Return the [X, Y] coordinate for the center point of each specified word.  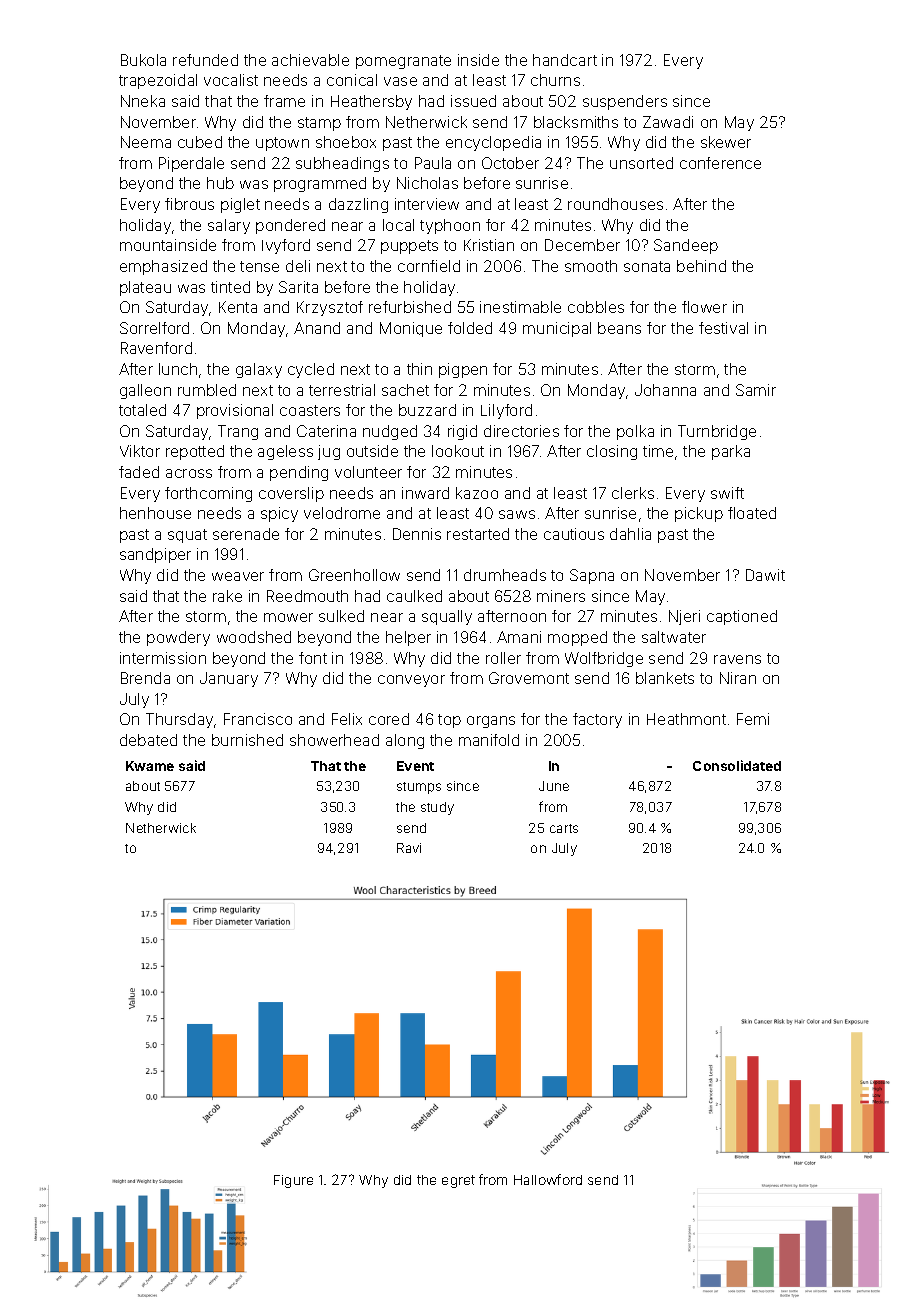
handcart [565, 60]
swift [727, 493]
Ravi [409, 848]
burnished [247, 740]
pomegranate [403, 62]
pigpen [463, 370]
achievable [310, 60]
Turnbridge [717, 432]
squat [187, 536]
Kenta [238, 307]
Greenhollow [354, 575]
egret [458, 1181]
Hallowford [548, 1179]
